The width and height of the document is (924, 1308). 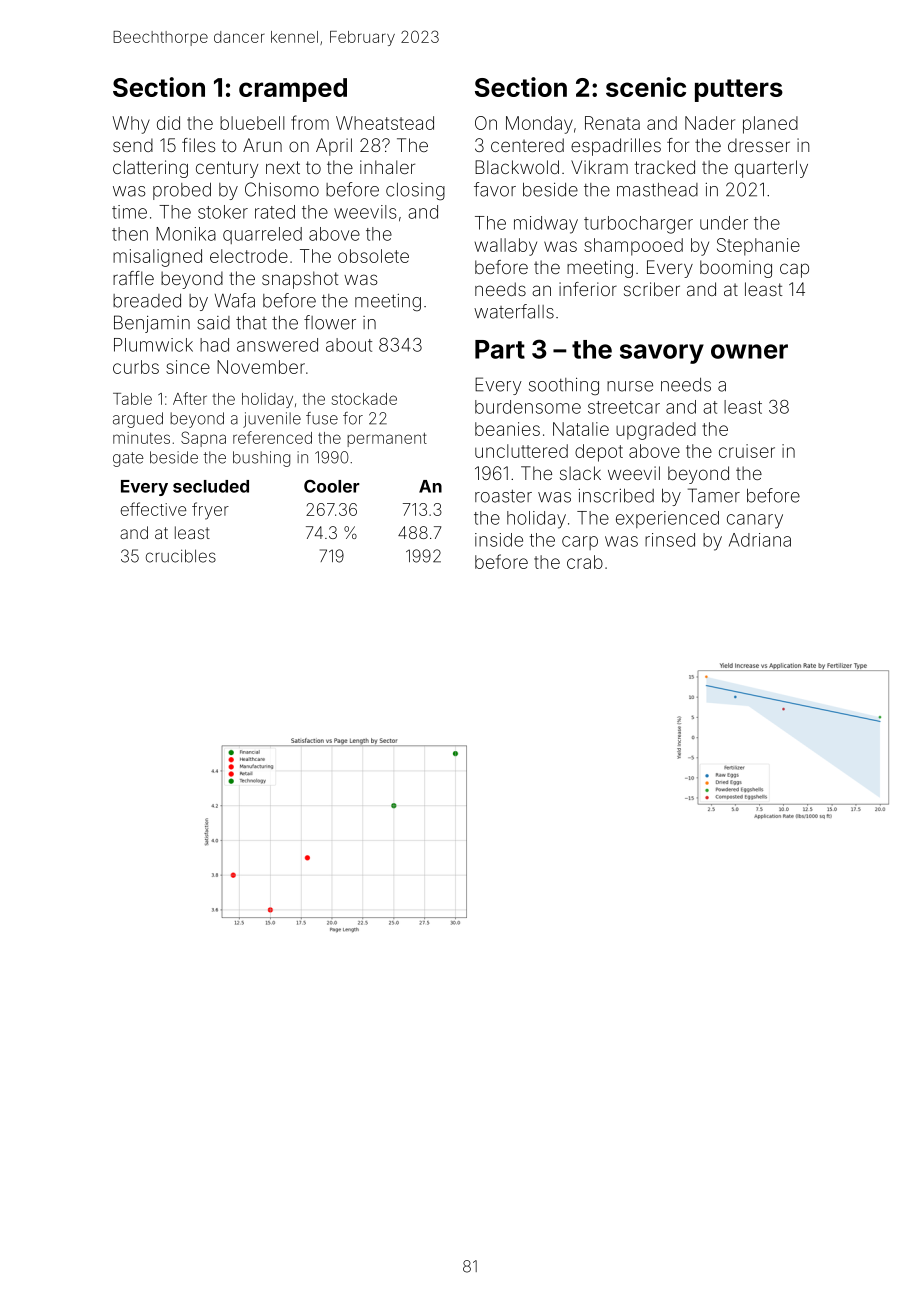 What do you see at coordinates (739, 90) in the document?
I see `putters` at bounding box center [739, 90].
